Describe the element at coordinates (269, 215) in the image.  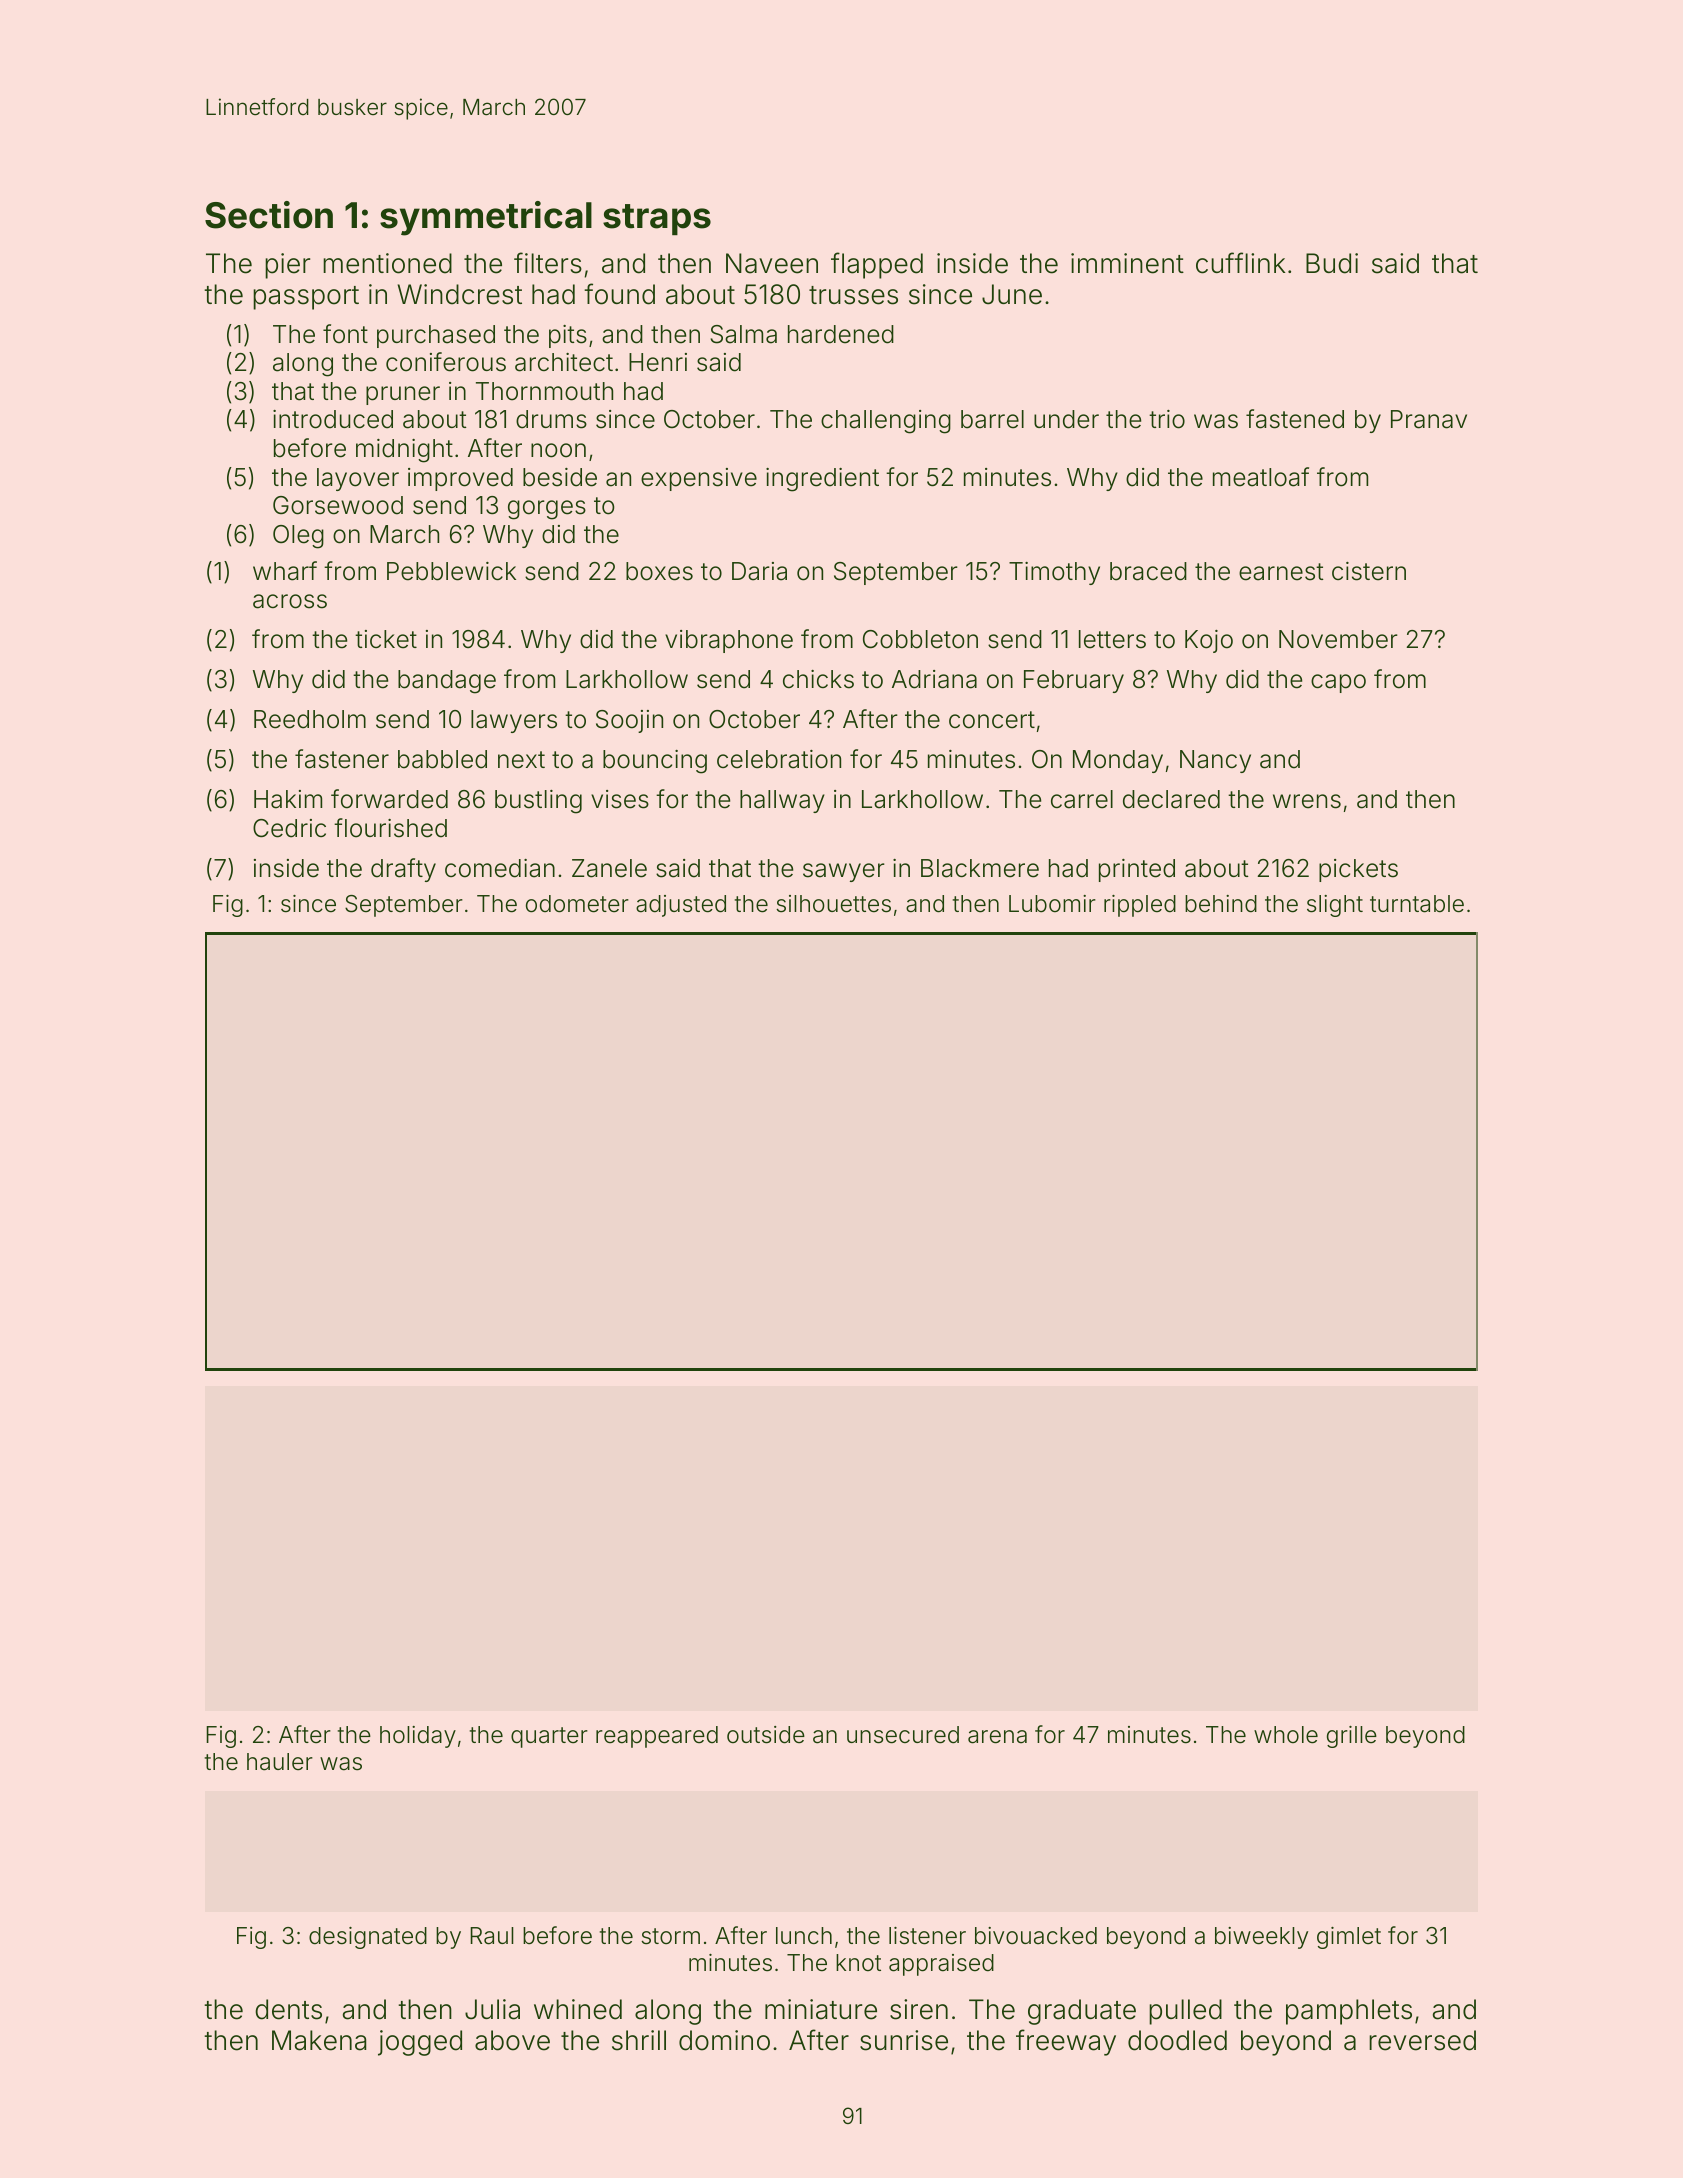
I see `Section` at that location.
